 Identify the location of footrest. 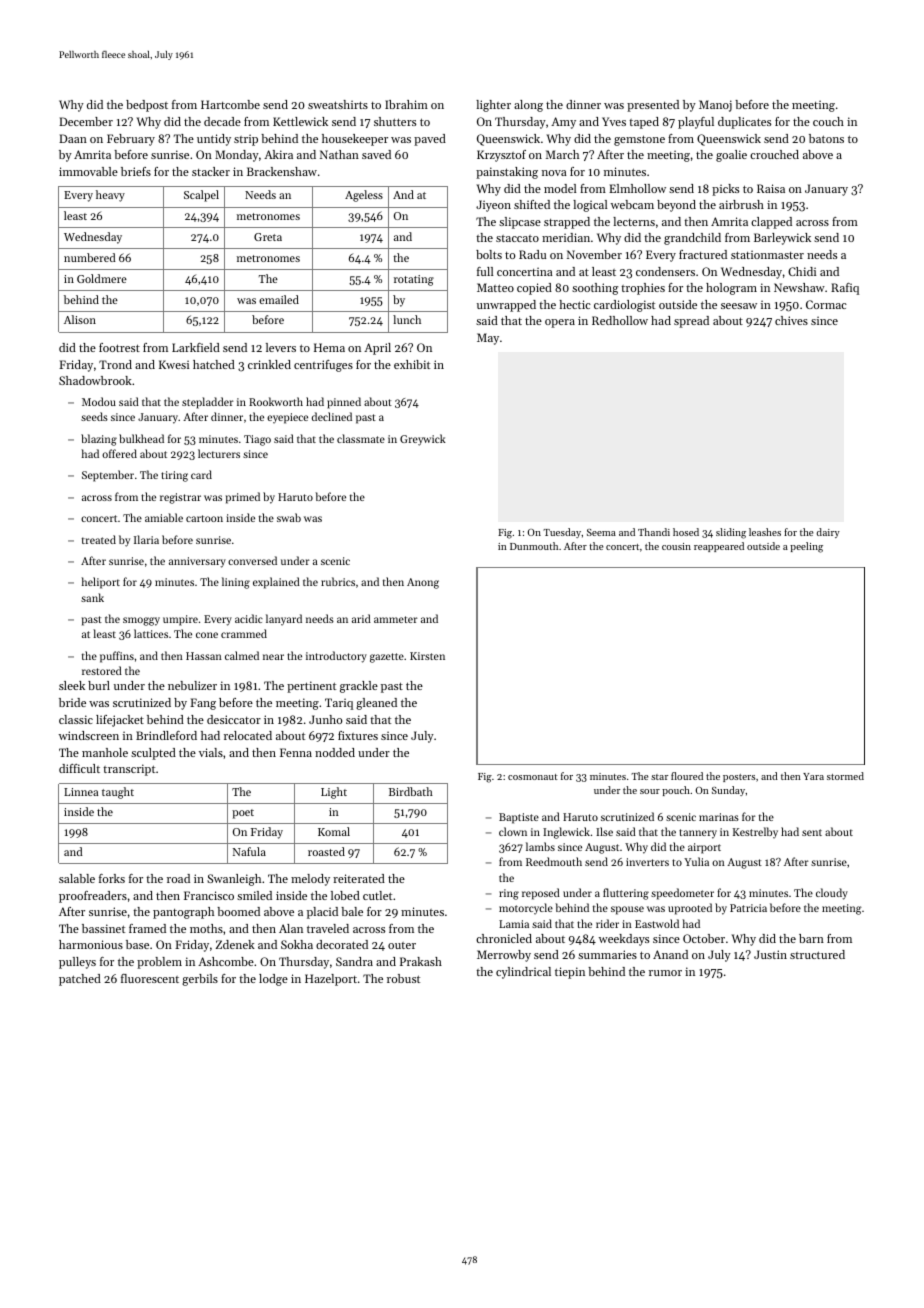
(119, 347).
